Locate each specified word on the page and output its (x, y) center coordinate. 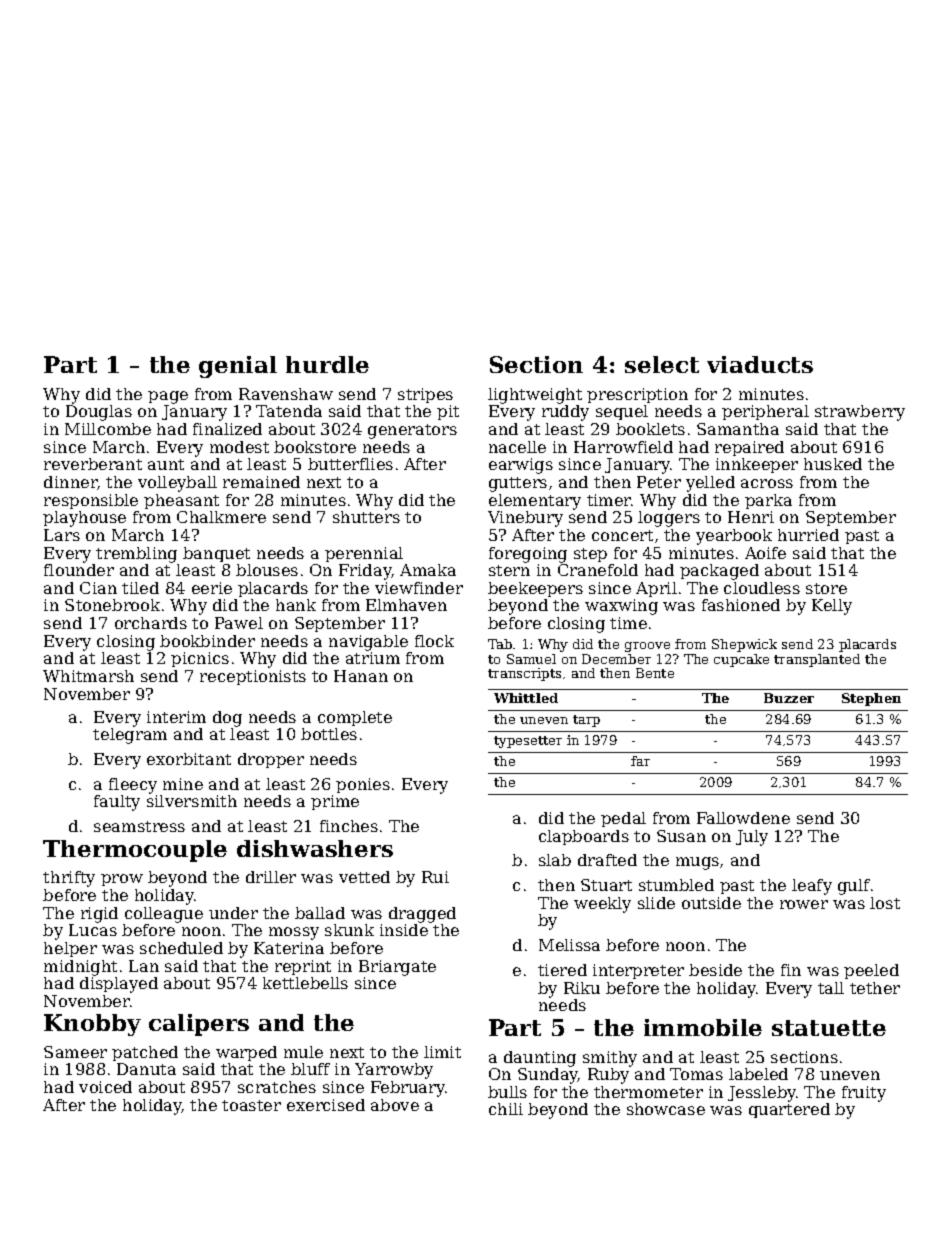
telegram (130, 736)
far (640, 761)
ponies (363, 785)
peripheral (765, 412)
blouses (267, 570)
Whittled (526, 698)
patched (145, 1053)
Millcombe (108, 429)
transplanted (817, 660)
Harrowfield (623, 447)
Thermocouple (135, 851)
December (616, 659)
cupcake (741, 660)
